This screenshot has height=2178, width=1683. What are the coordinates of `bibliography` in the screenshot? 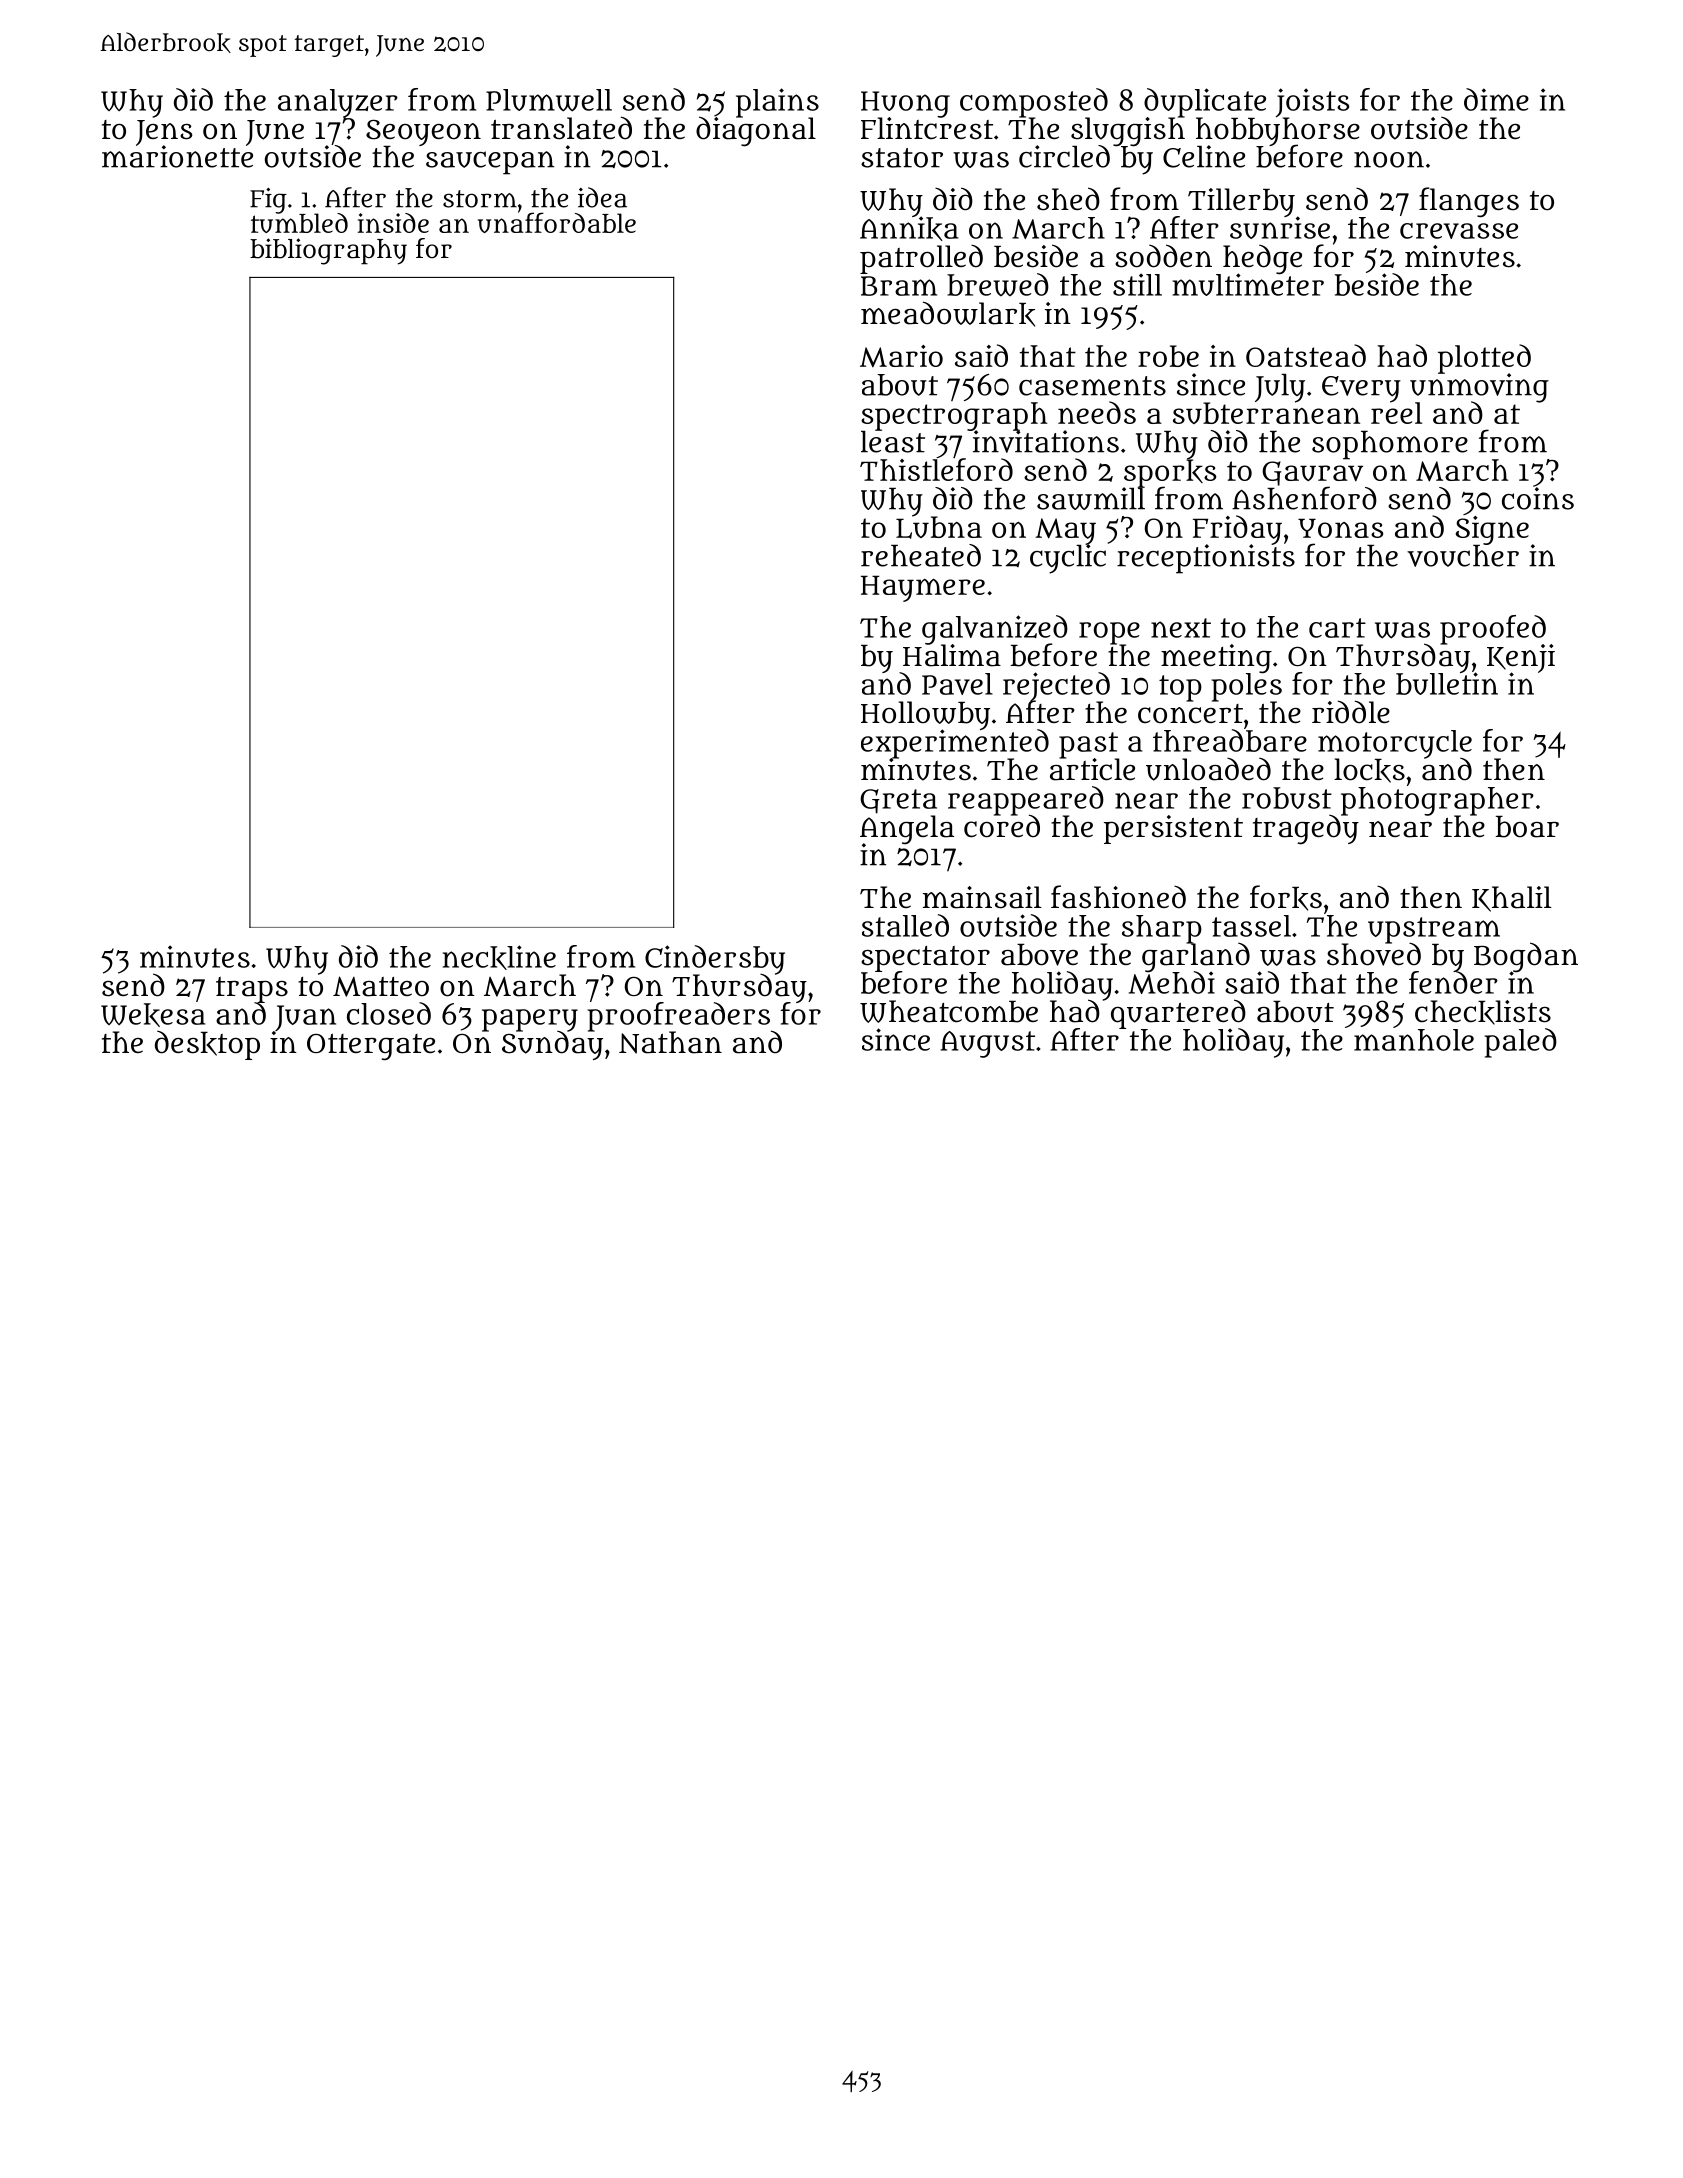 It's located at (328, 251).
